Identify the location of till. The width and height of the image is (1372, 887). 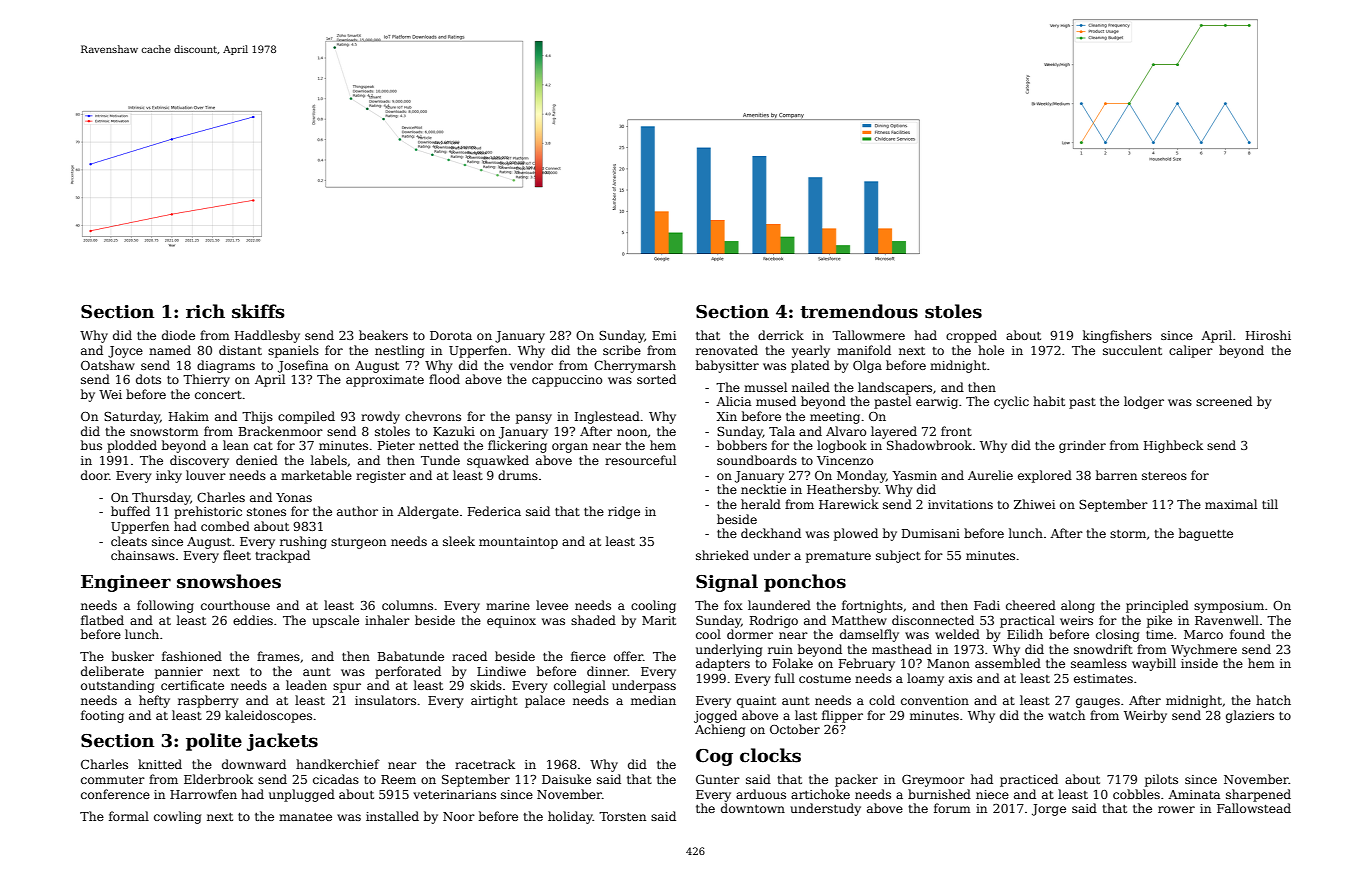
(1270, 504).
